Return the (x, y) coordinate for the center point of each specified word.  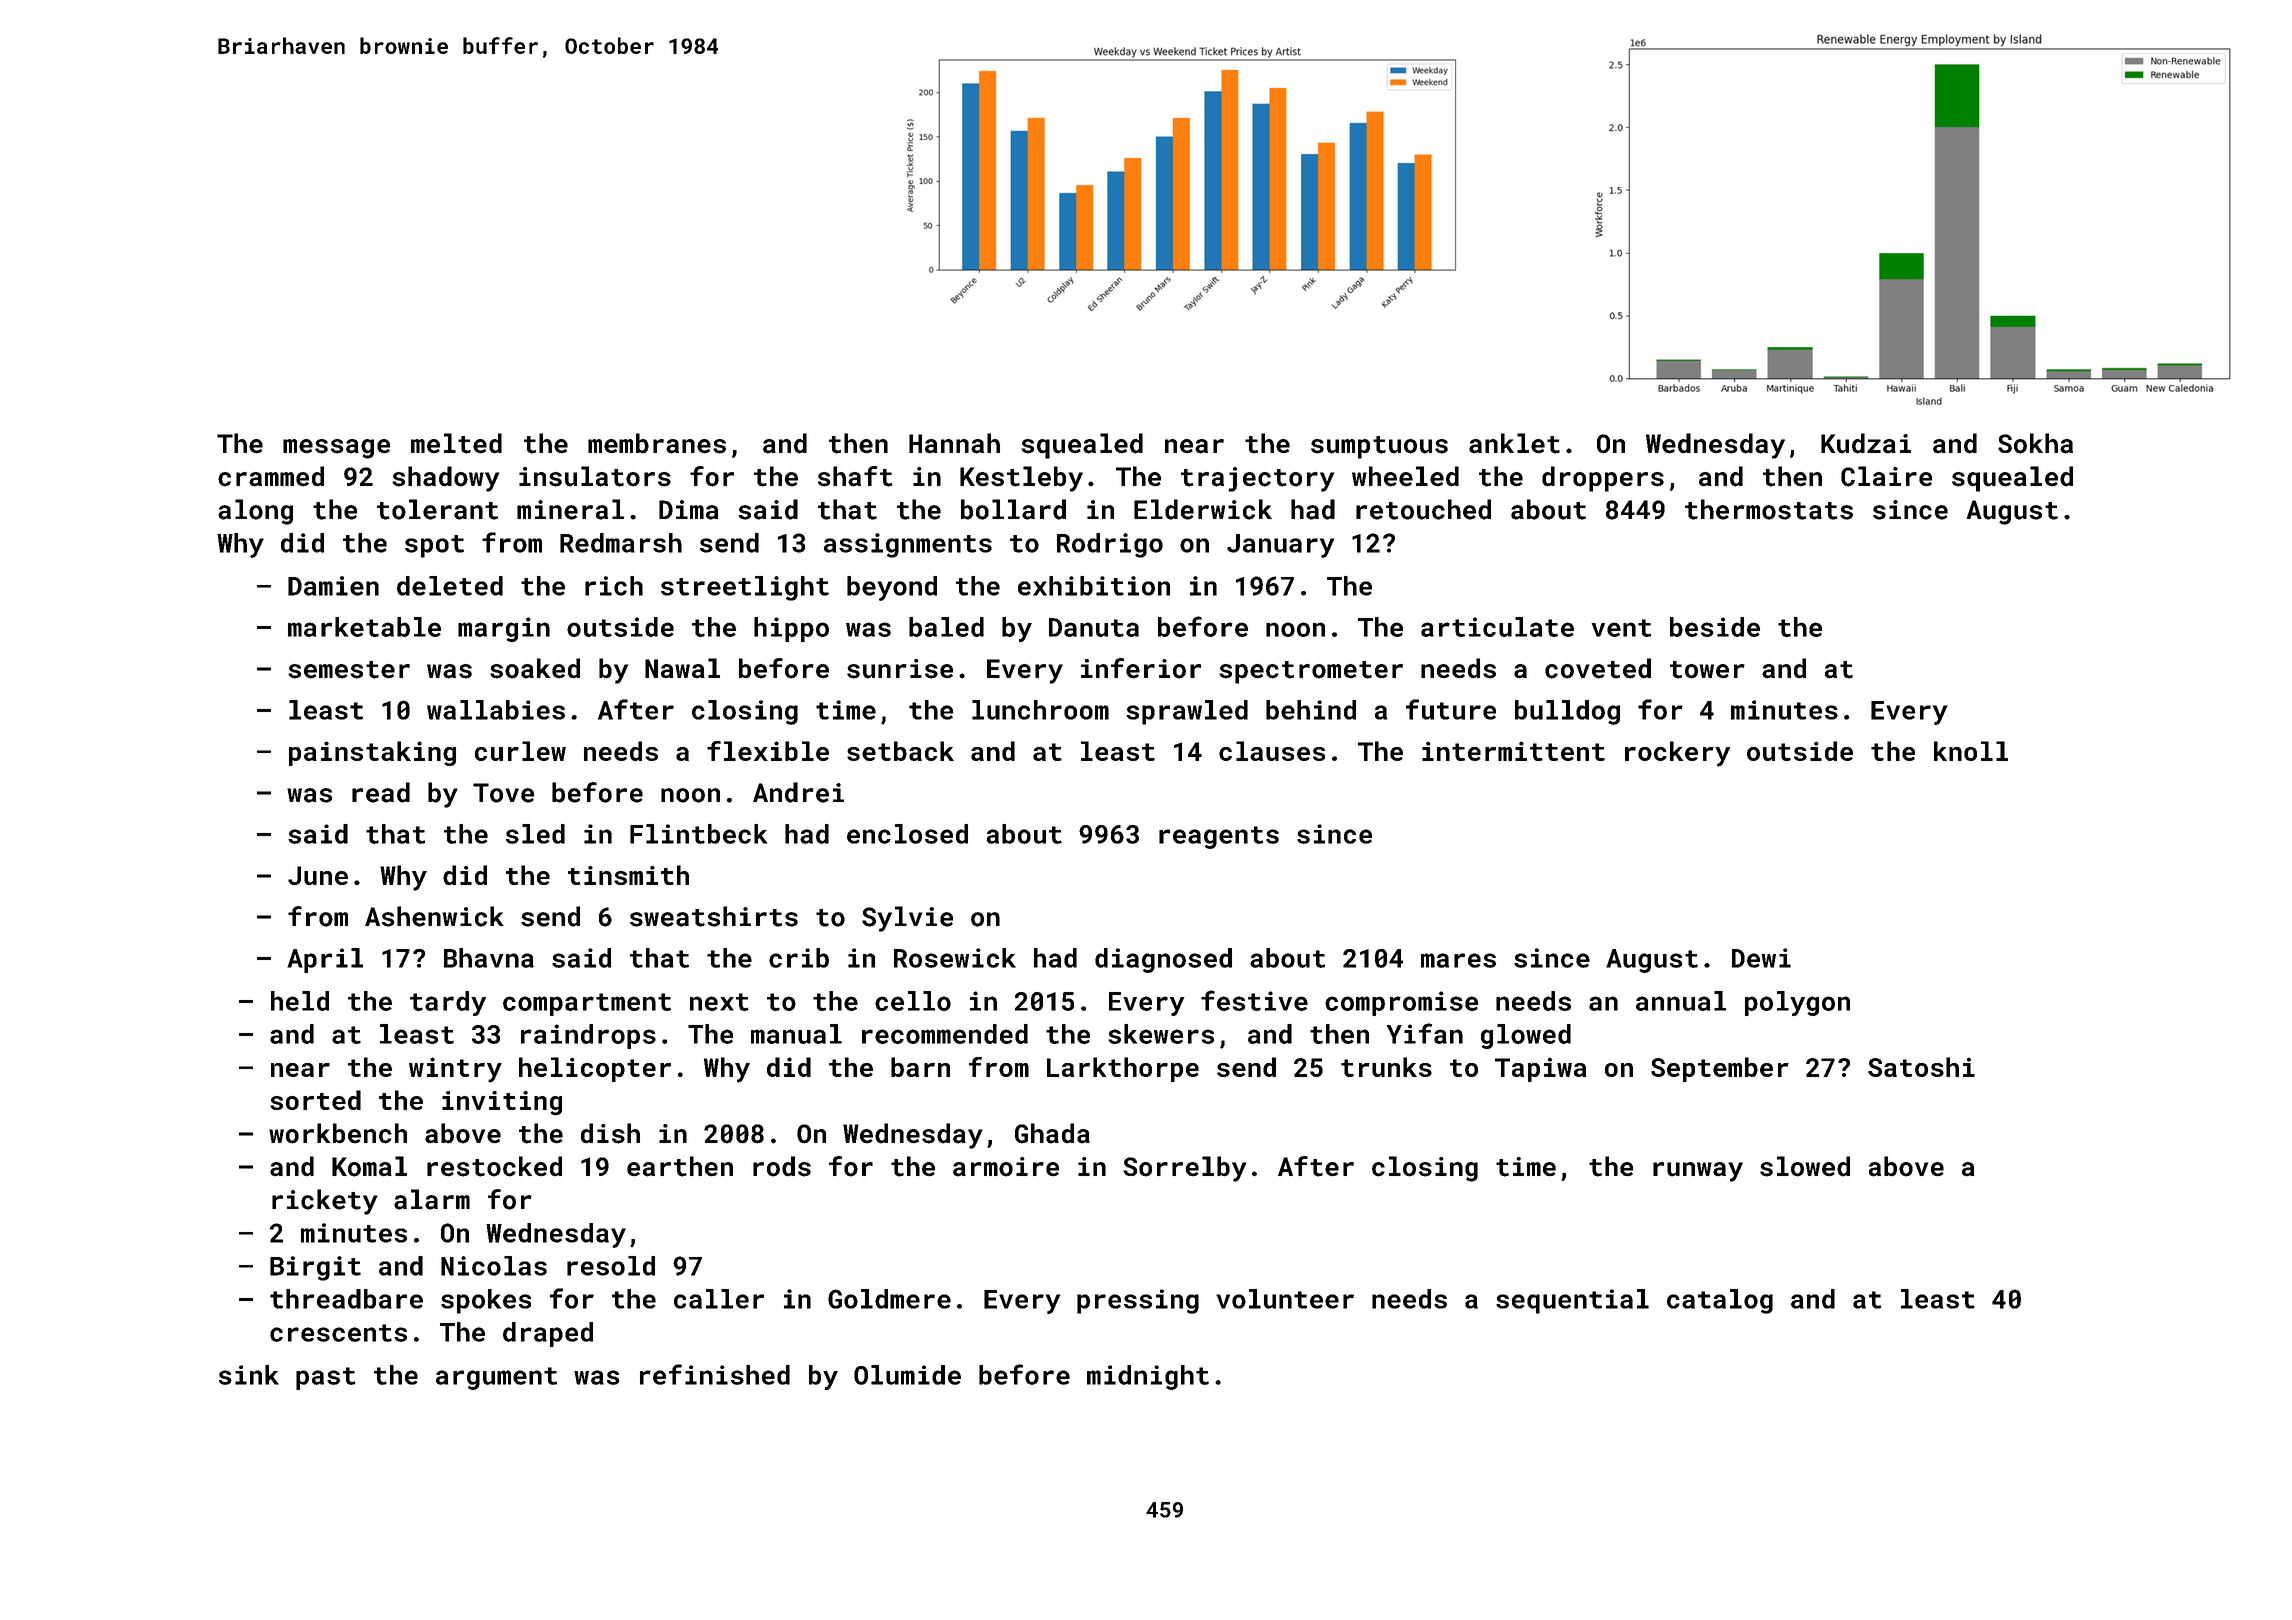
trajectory (1257, 479)
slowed (1805, 1166)
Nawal (682, 668)
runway (1698, 1172)
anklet (1514, 443)
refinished (715, 1374)
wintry (455, 1070)
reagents (1219, 837)
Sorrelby (1184, 1169)
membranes (657, 443)
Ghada (1052, 1133)
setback (900, 751)
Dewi (1761, 958)
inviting (502, 1103)
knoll (1971, 751)
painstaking (372, 753)
